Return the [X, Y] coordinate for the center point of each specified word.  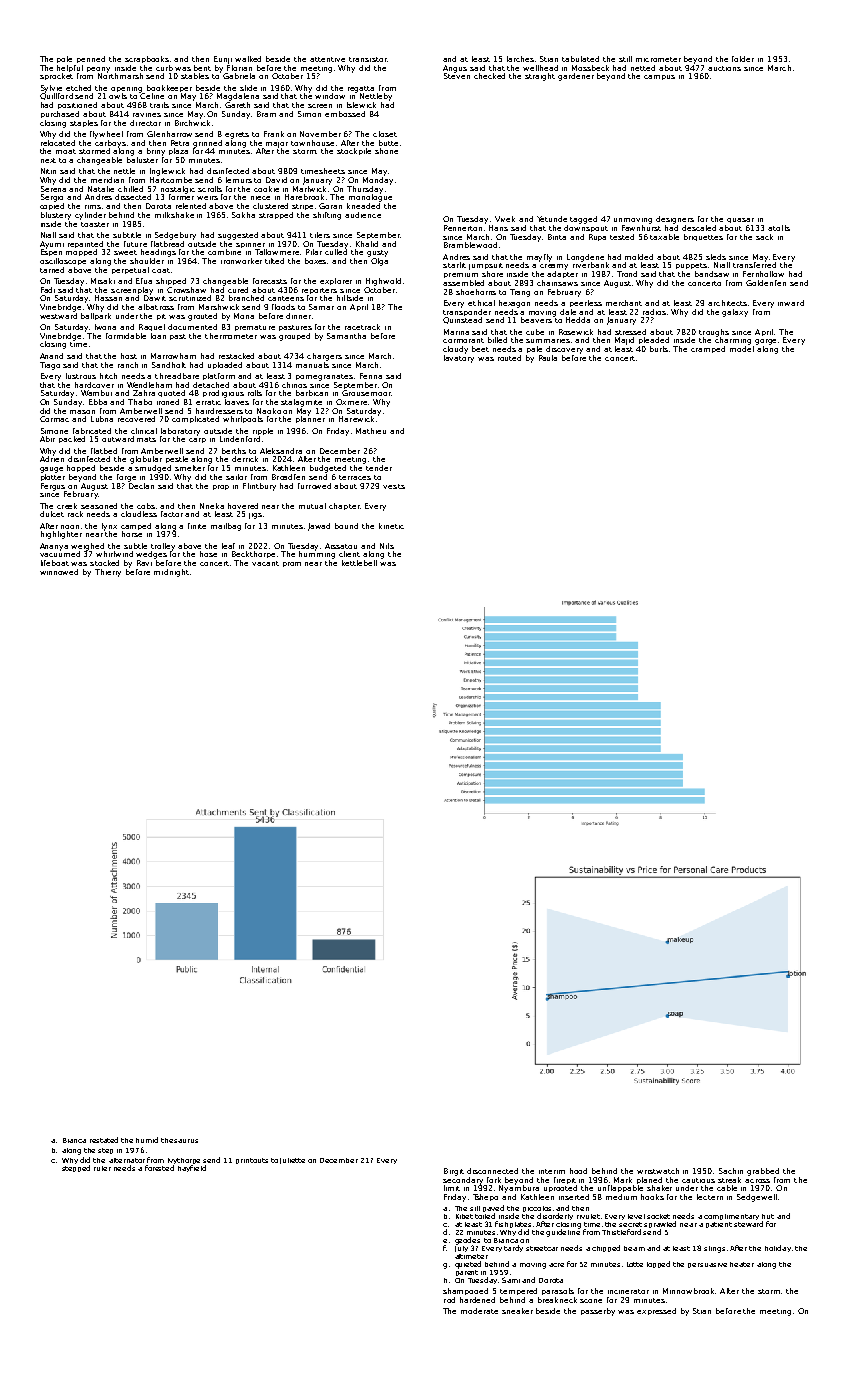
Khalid [367, 244]
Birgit [454, 1172]
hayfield [192, 1168]
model [742, 349]
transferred [754, 265]
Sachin [731, 1171]
